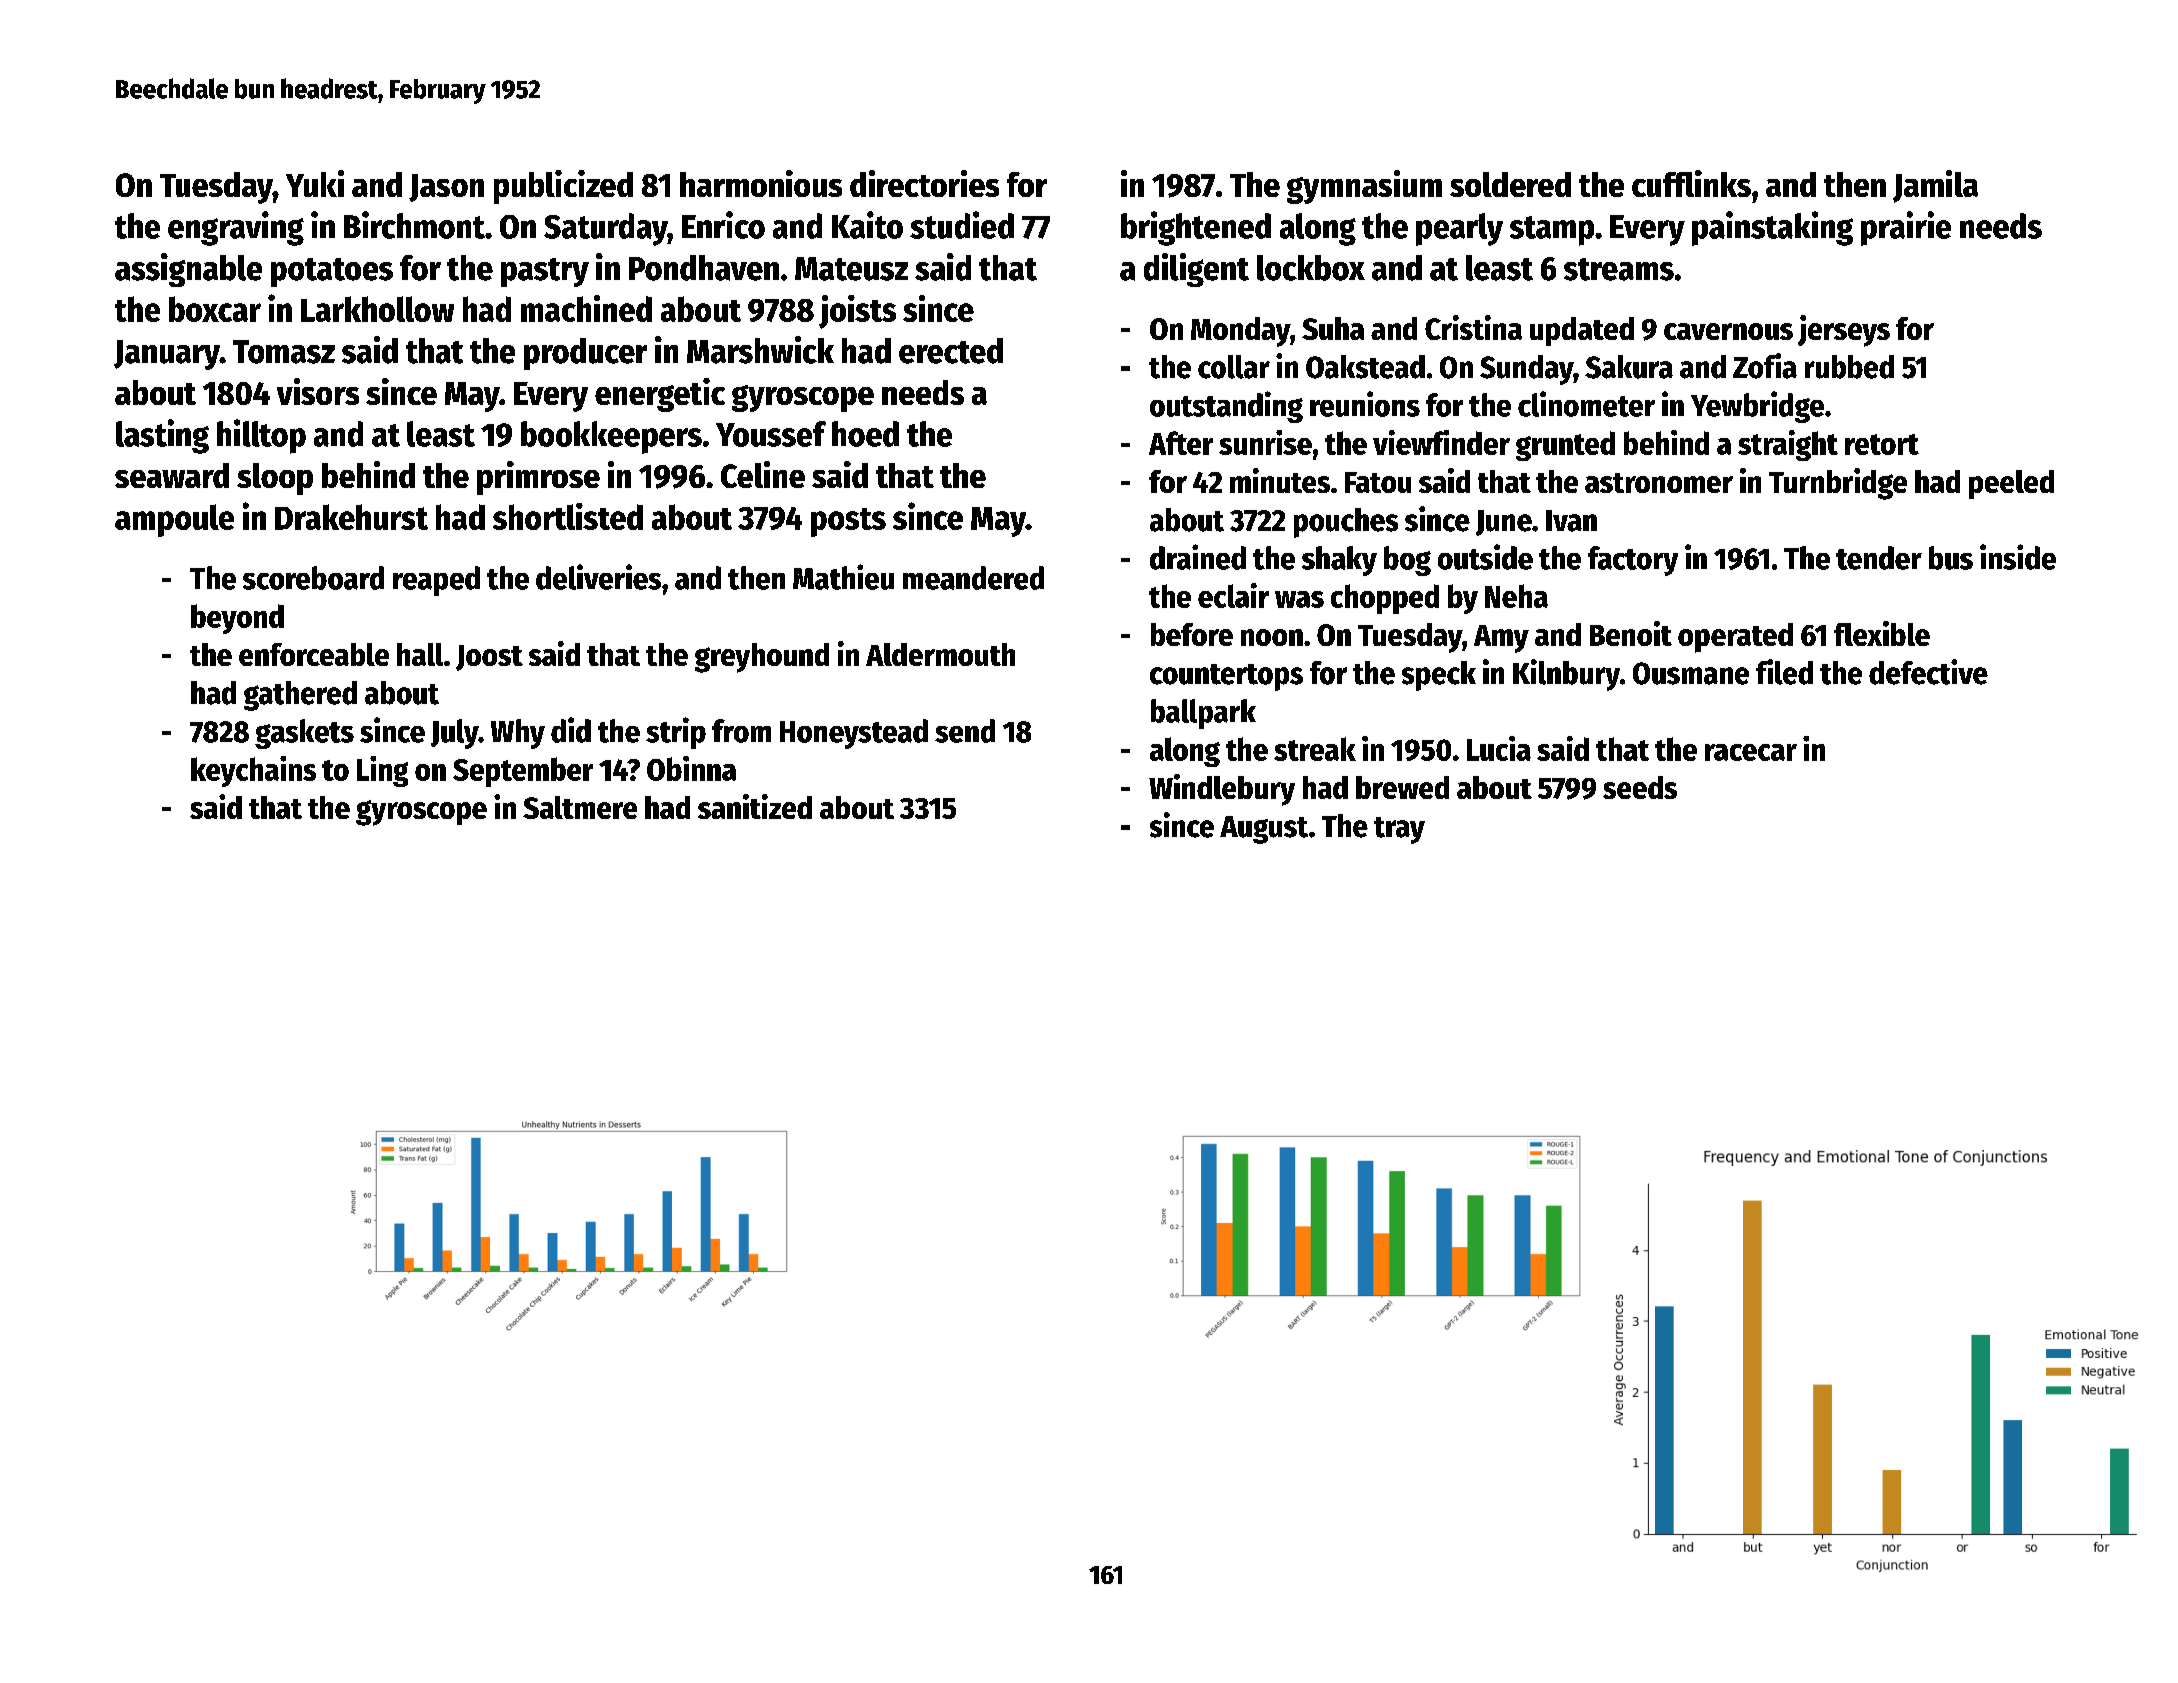  I want to click on minutes, so click(1280, 480).
